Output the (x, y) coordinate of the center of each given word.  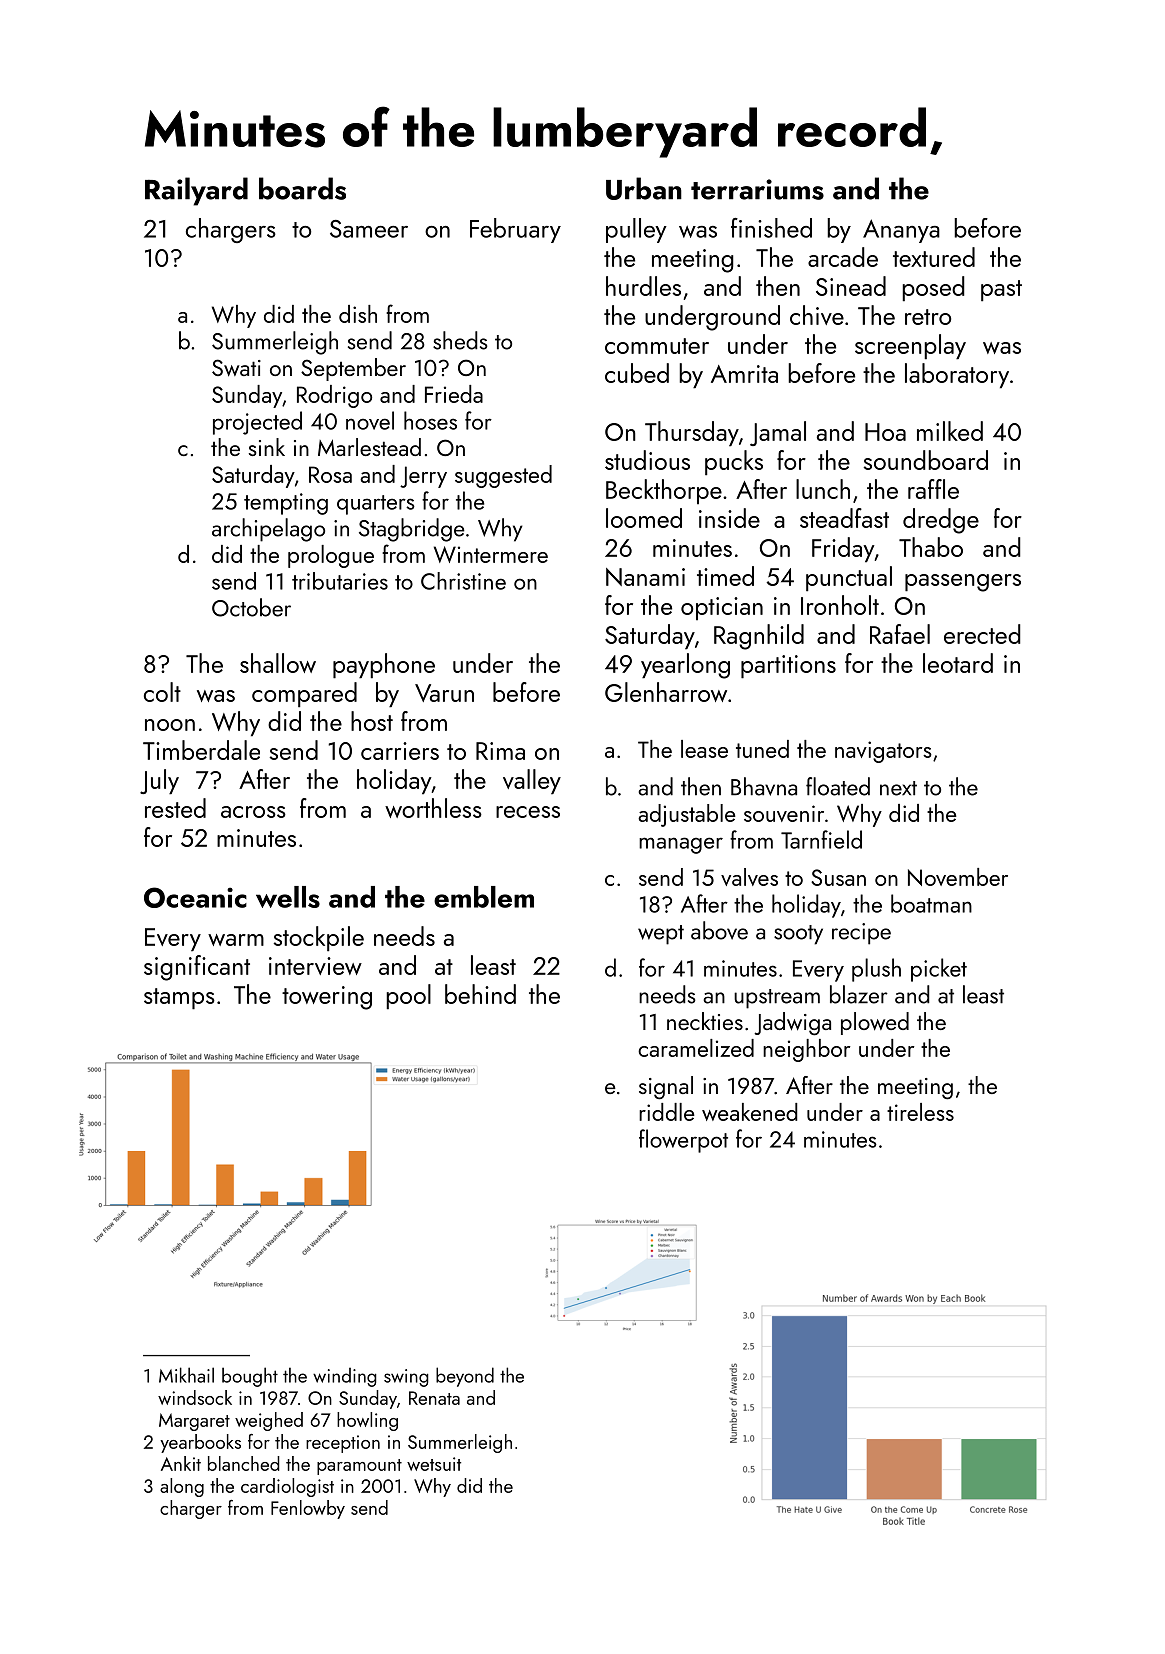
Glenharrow (666, 692)
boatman (931, 903)
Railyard (196, 191)
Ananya (901, 231)
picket (939, 970)
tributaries (340, 581)
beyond (465, 1377)
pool (408, 997)
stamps (179, 999)
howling (367, 1421)
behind (480, 994)
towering (327, 998)
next (898, 788)
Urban (644, 188)
